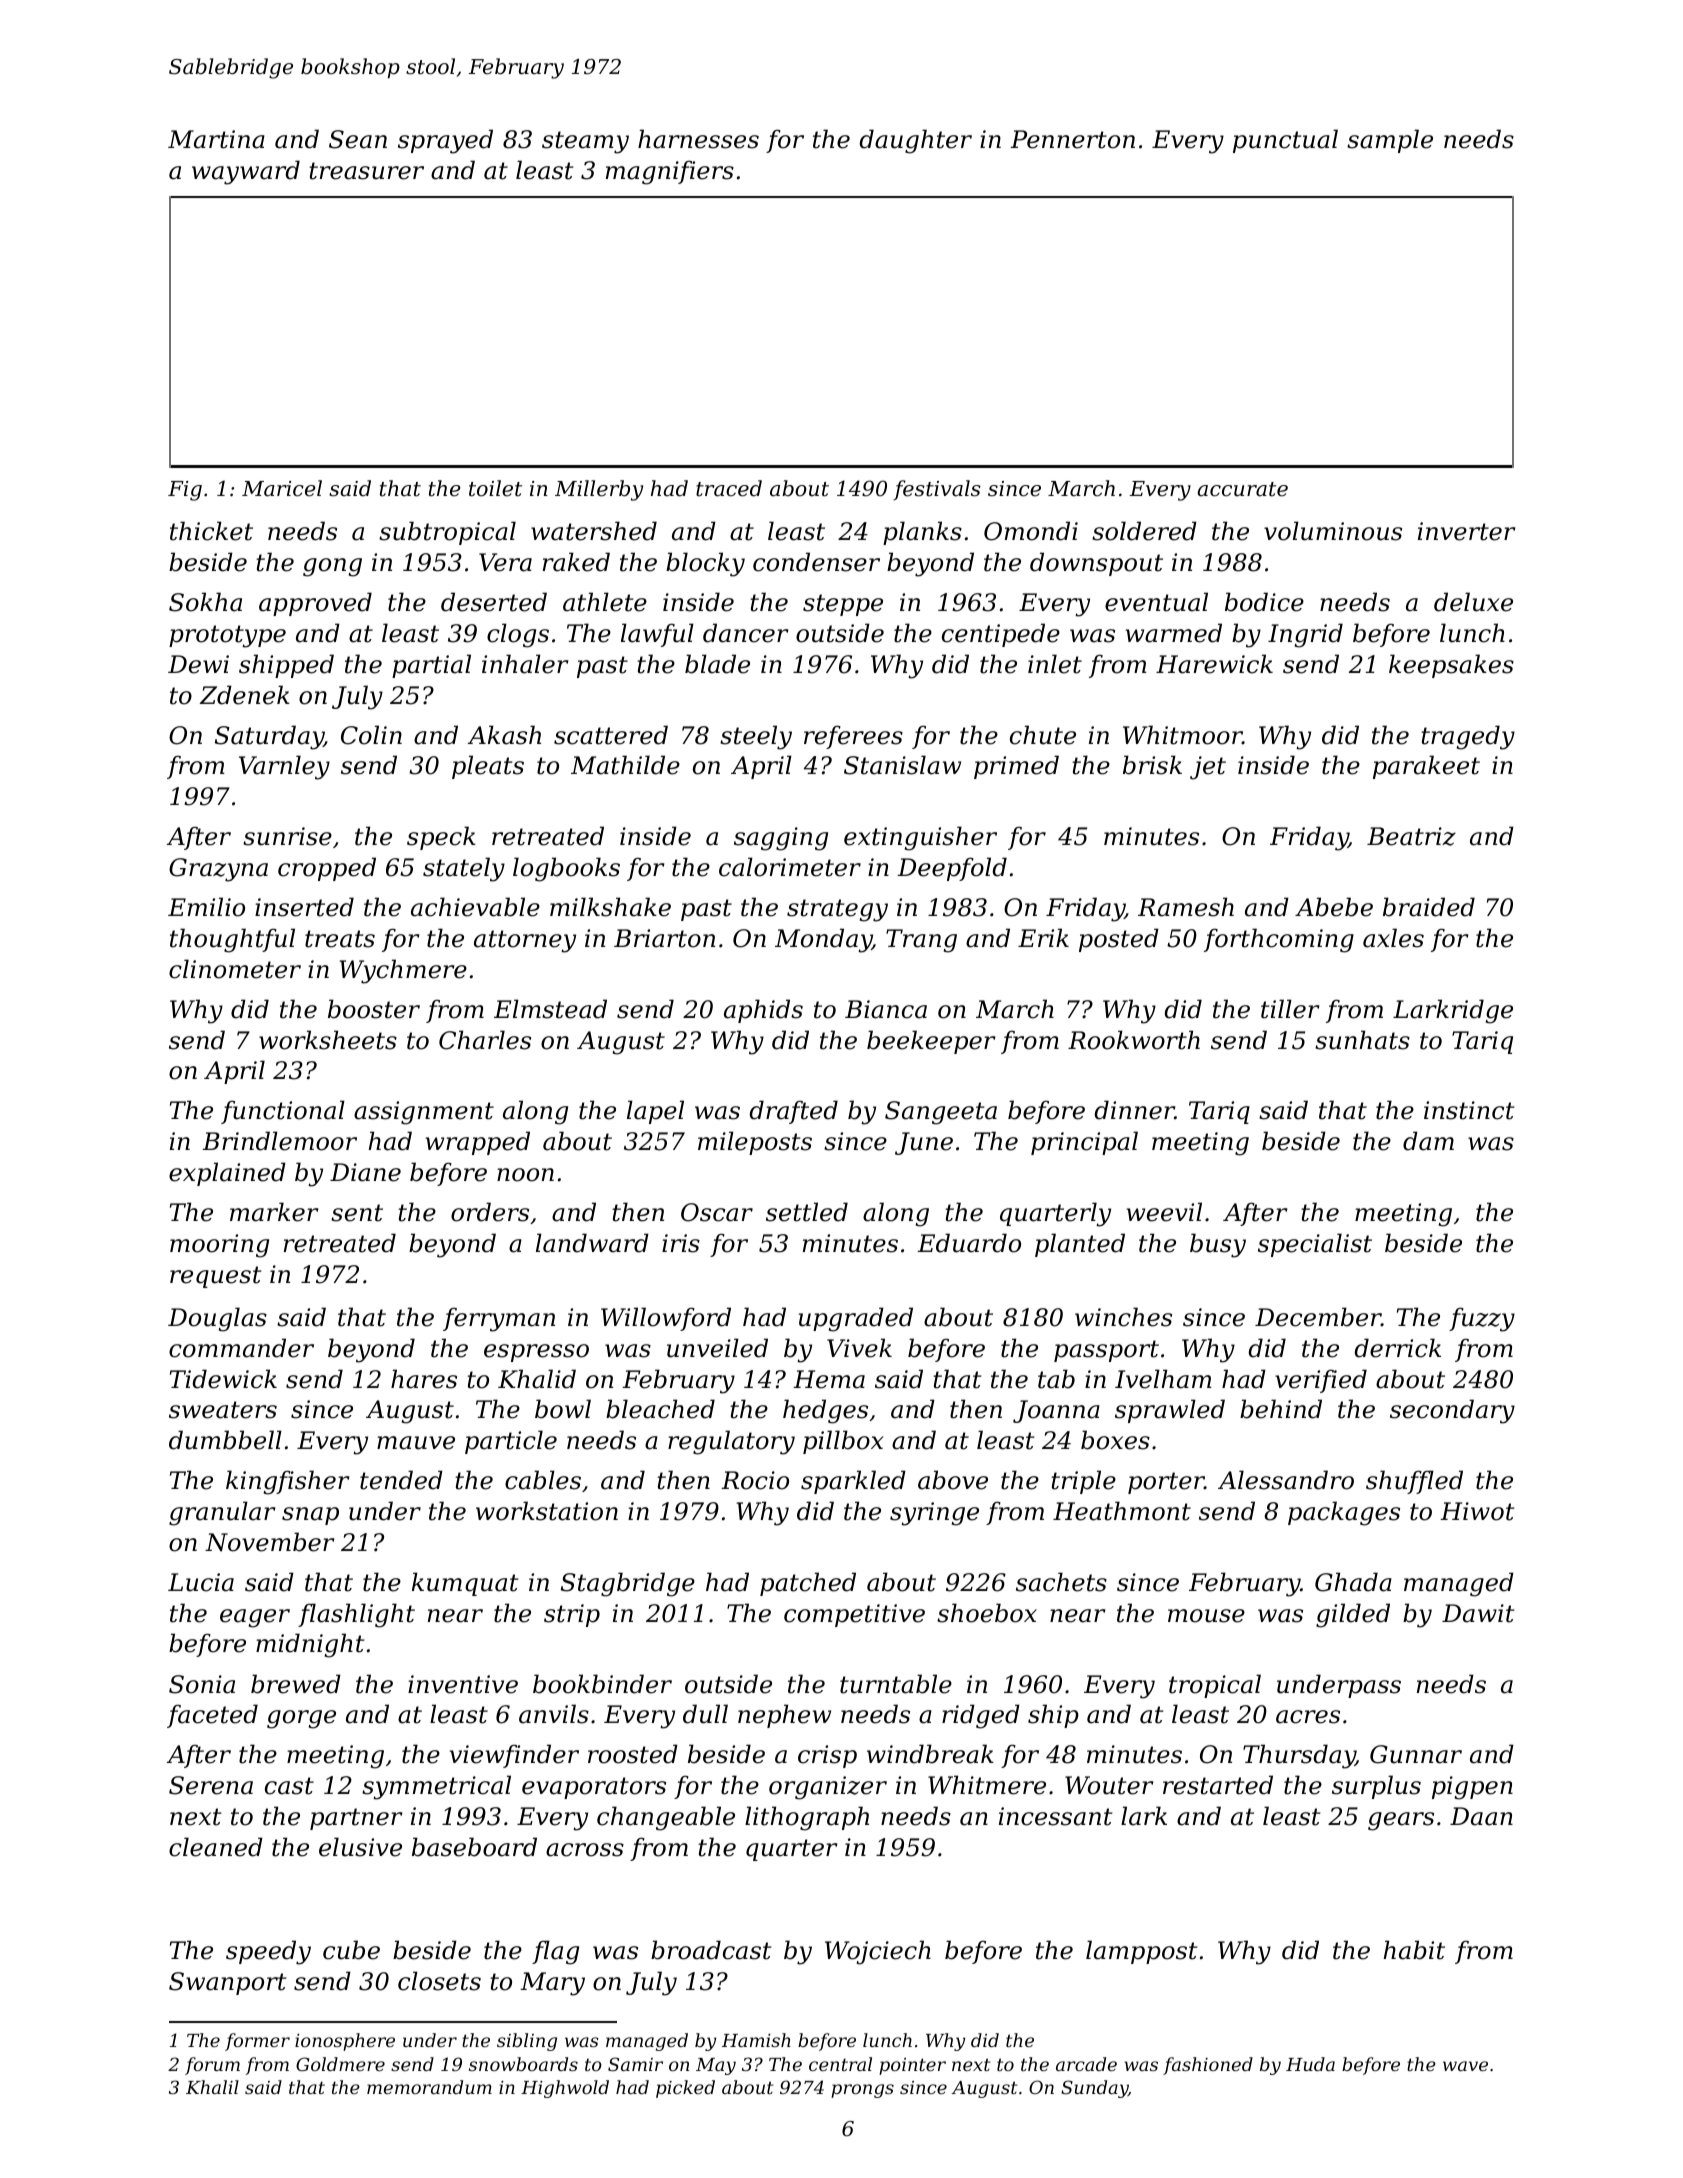 This screenshot has height=2178, width=1683. What do you see at coordinates (853, 737) in the screenshot?
I see `referees` at bounding box center [853, 737].
